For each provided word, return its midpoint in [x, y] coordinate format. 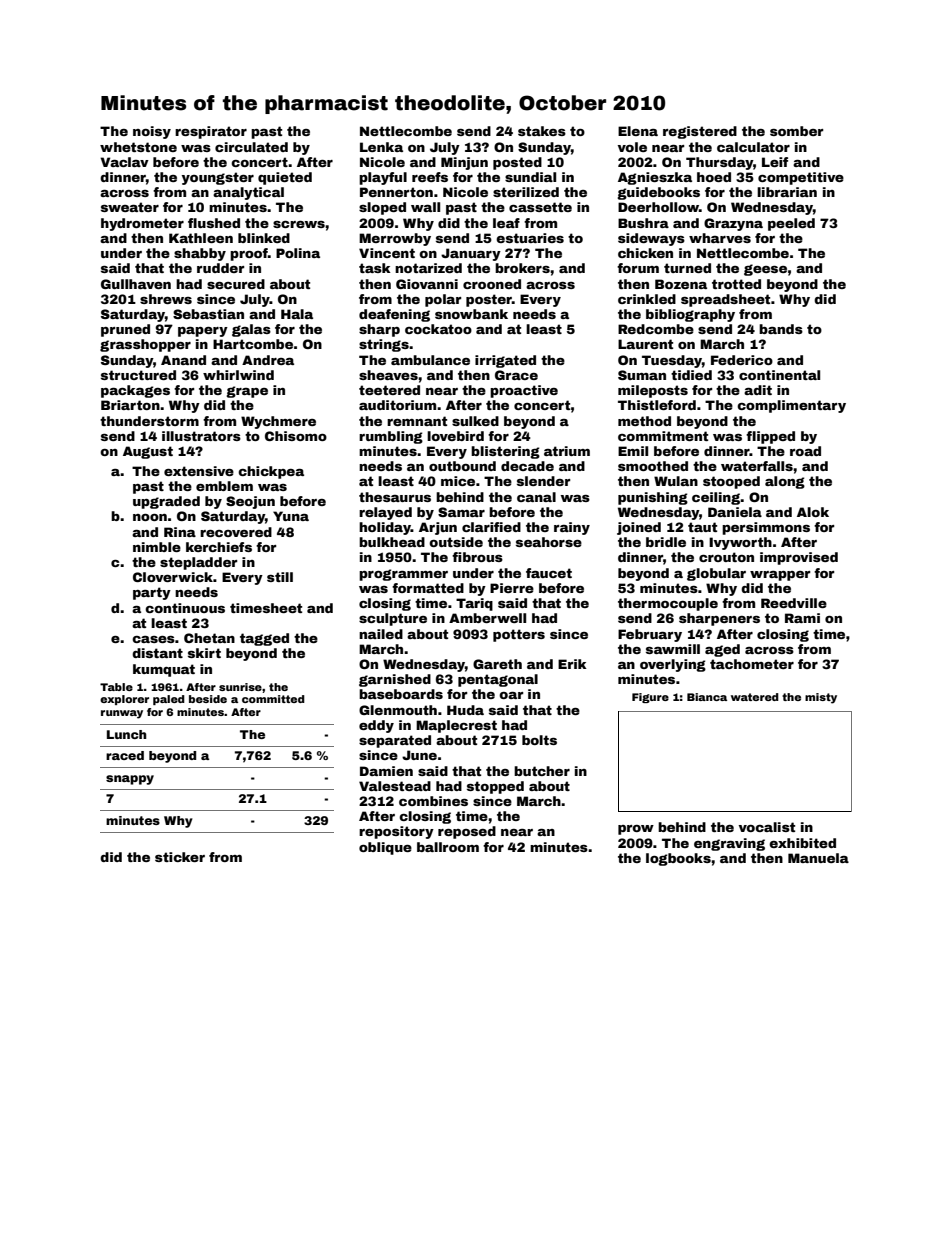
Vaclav [124, 162]
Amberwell [487, 618]
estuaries [530, 238]
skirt [204, 653]
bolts [539, 740]
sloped [382, 208]
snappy [130, 780]
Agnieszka [655, 178]
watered [755, 697]
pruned [125, 330]
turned [687, 268]
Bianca [707, 697]
